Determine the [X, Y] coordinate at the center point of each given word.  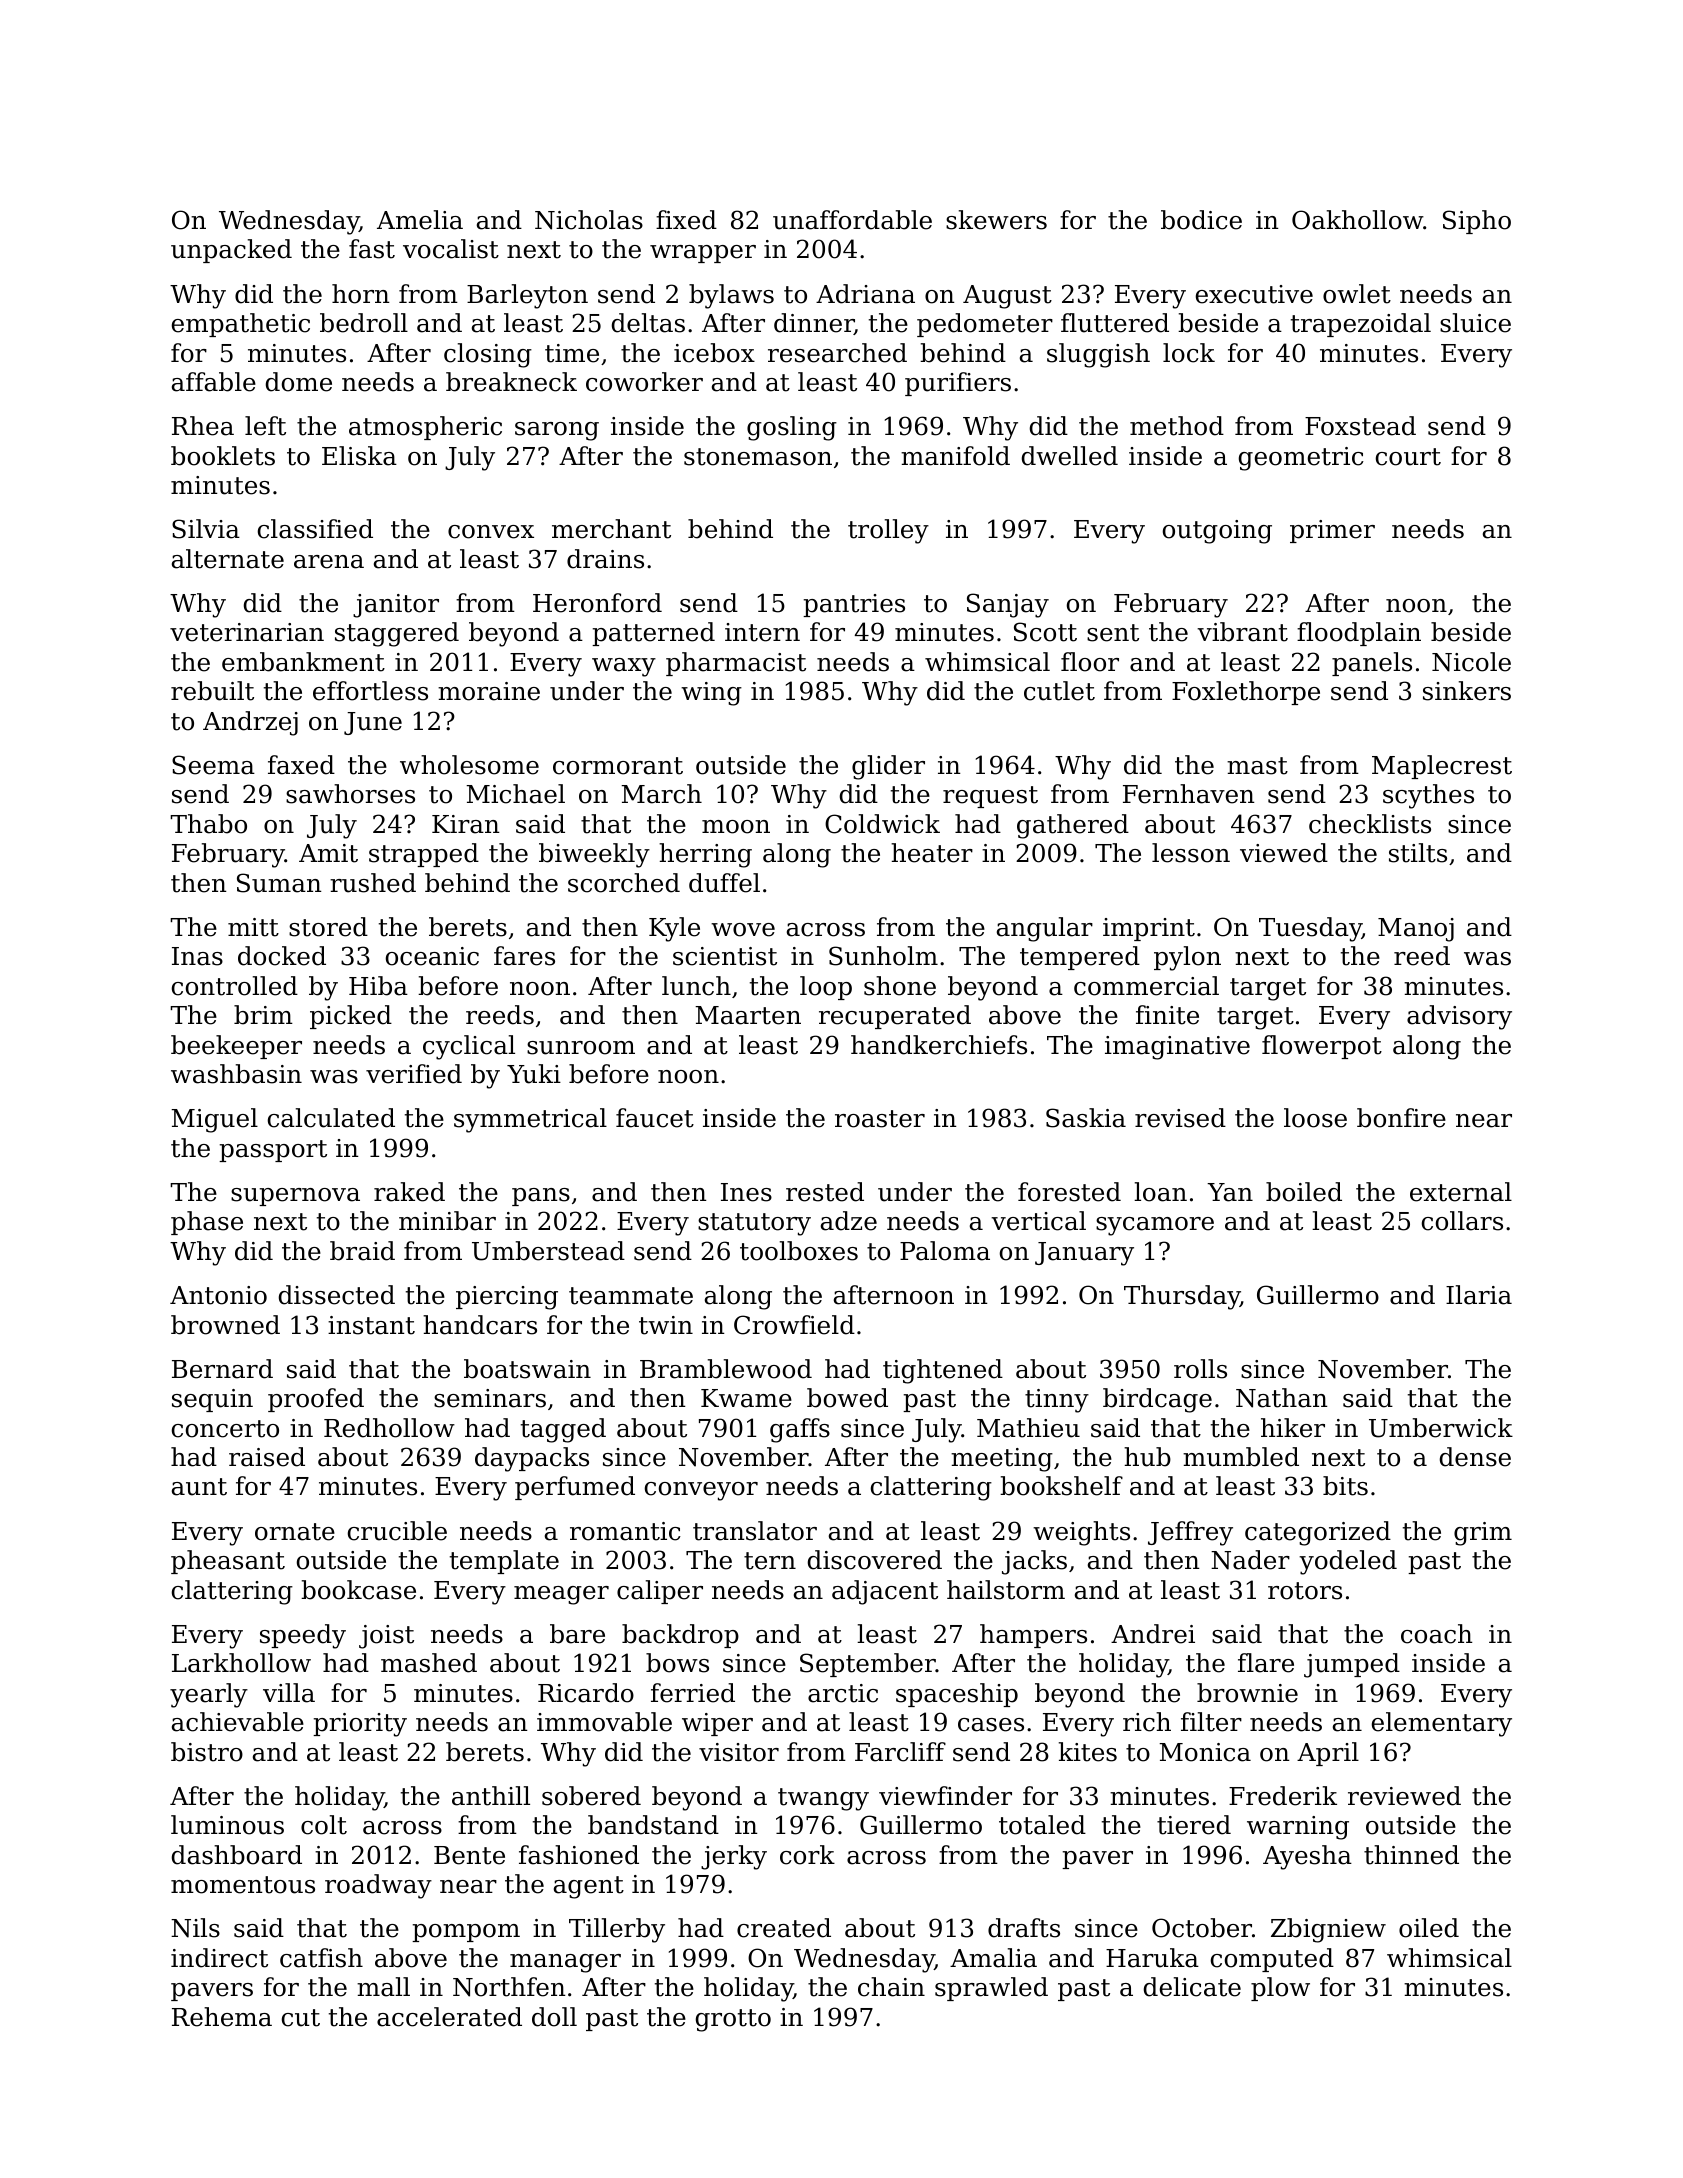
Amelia [420, 220]
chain [891, 1987]
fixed [686, 220]
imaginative [1177, 1048]
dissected [337, 1295]
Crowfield [794, 1325]
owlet [1357, 294]
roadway [378, 1886]
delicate [1192, 1987]
